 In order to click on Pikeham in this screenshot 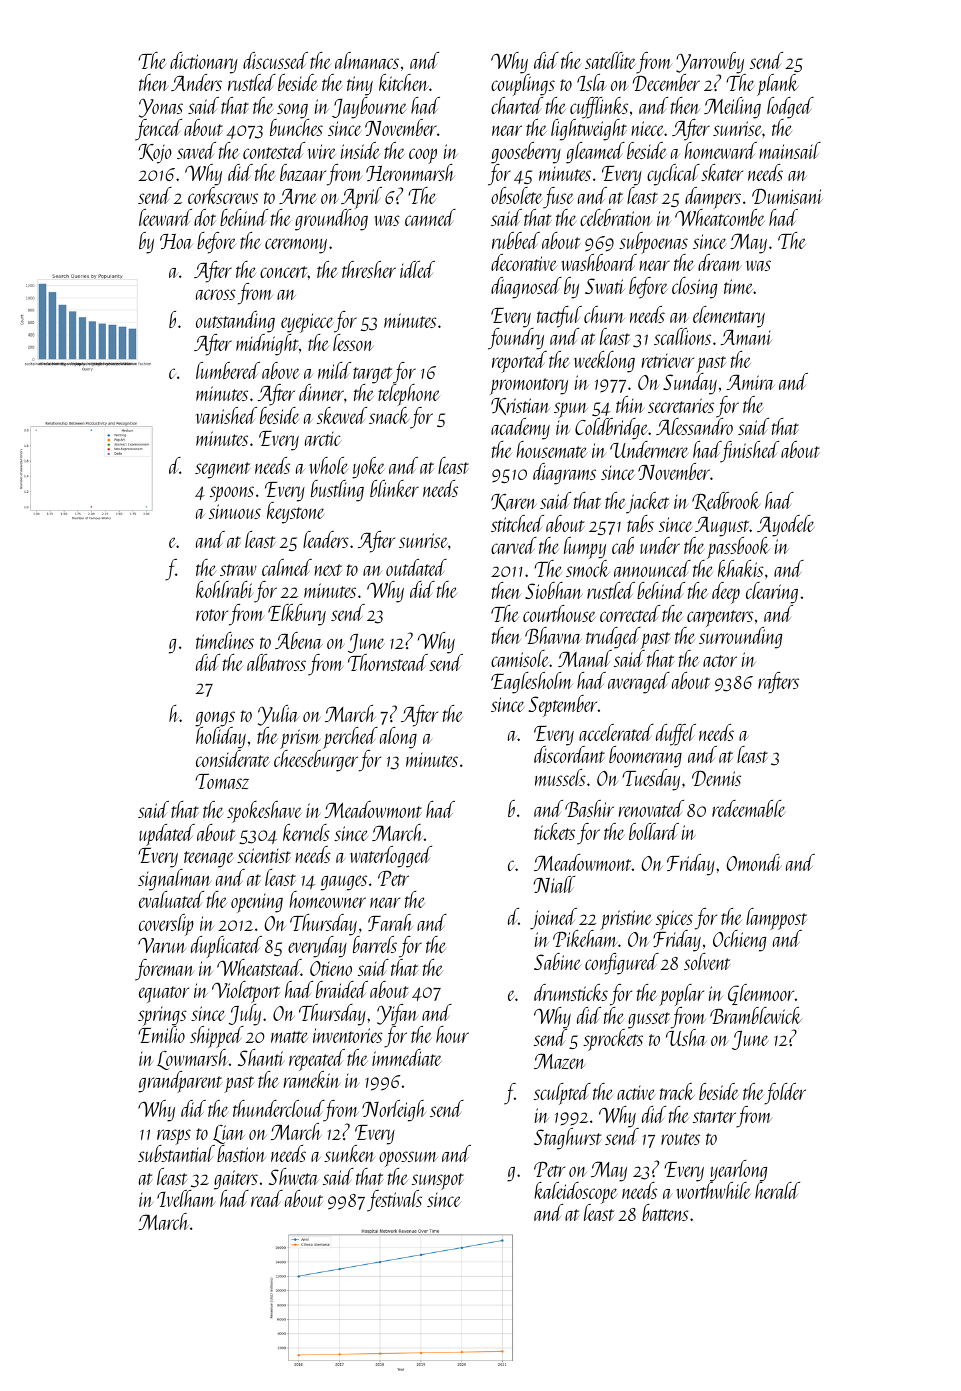, I will do `click(585, 939)`.
